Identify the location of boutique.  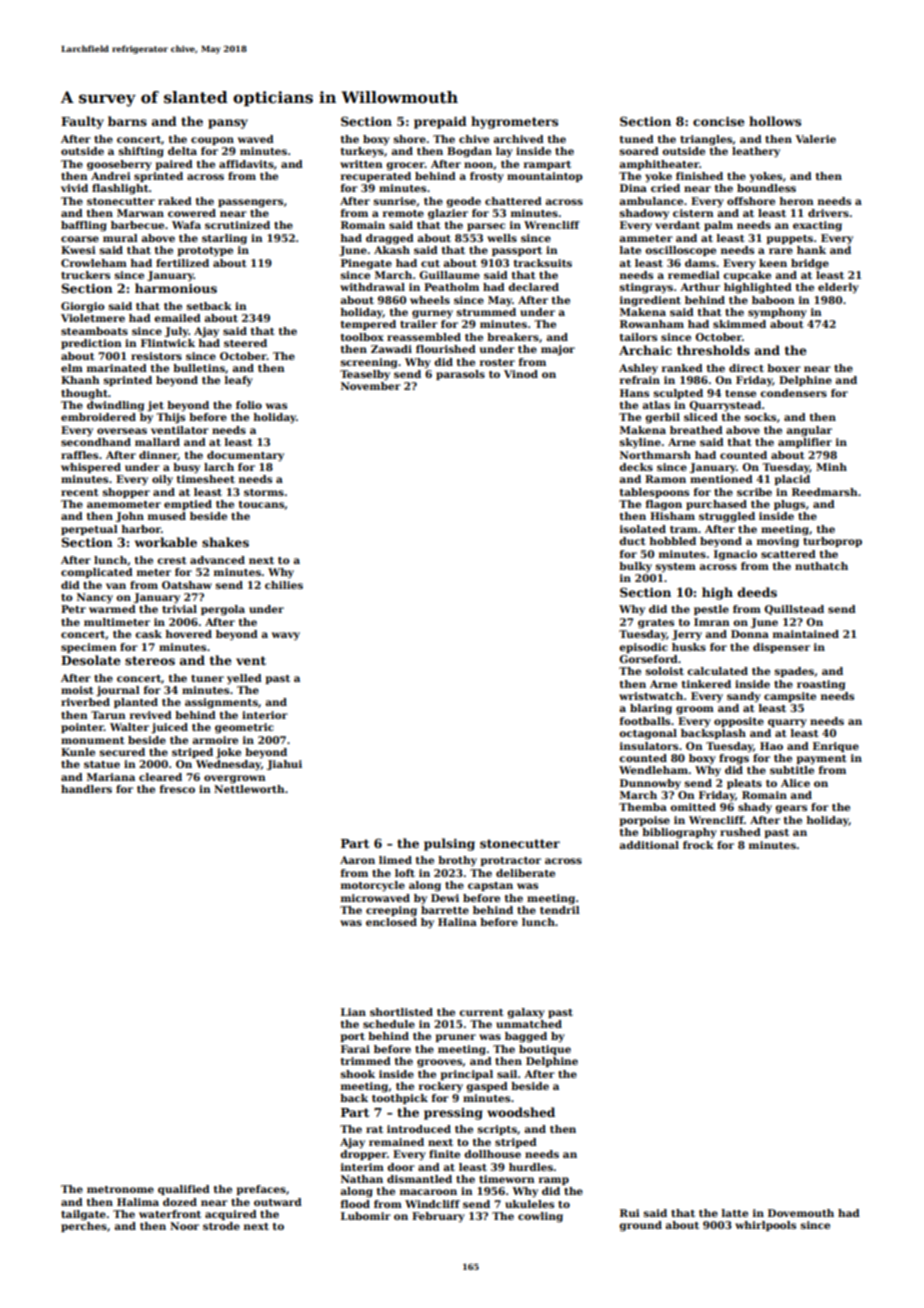
(545, 1050).
